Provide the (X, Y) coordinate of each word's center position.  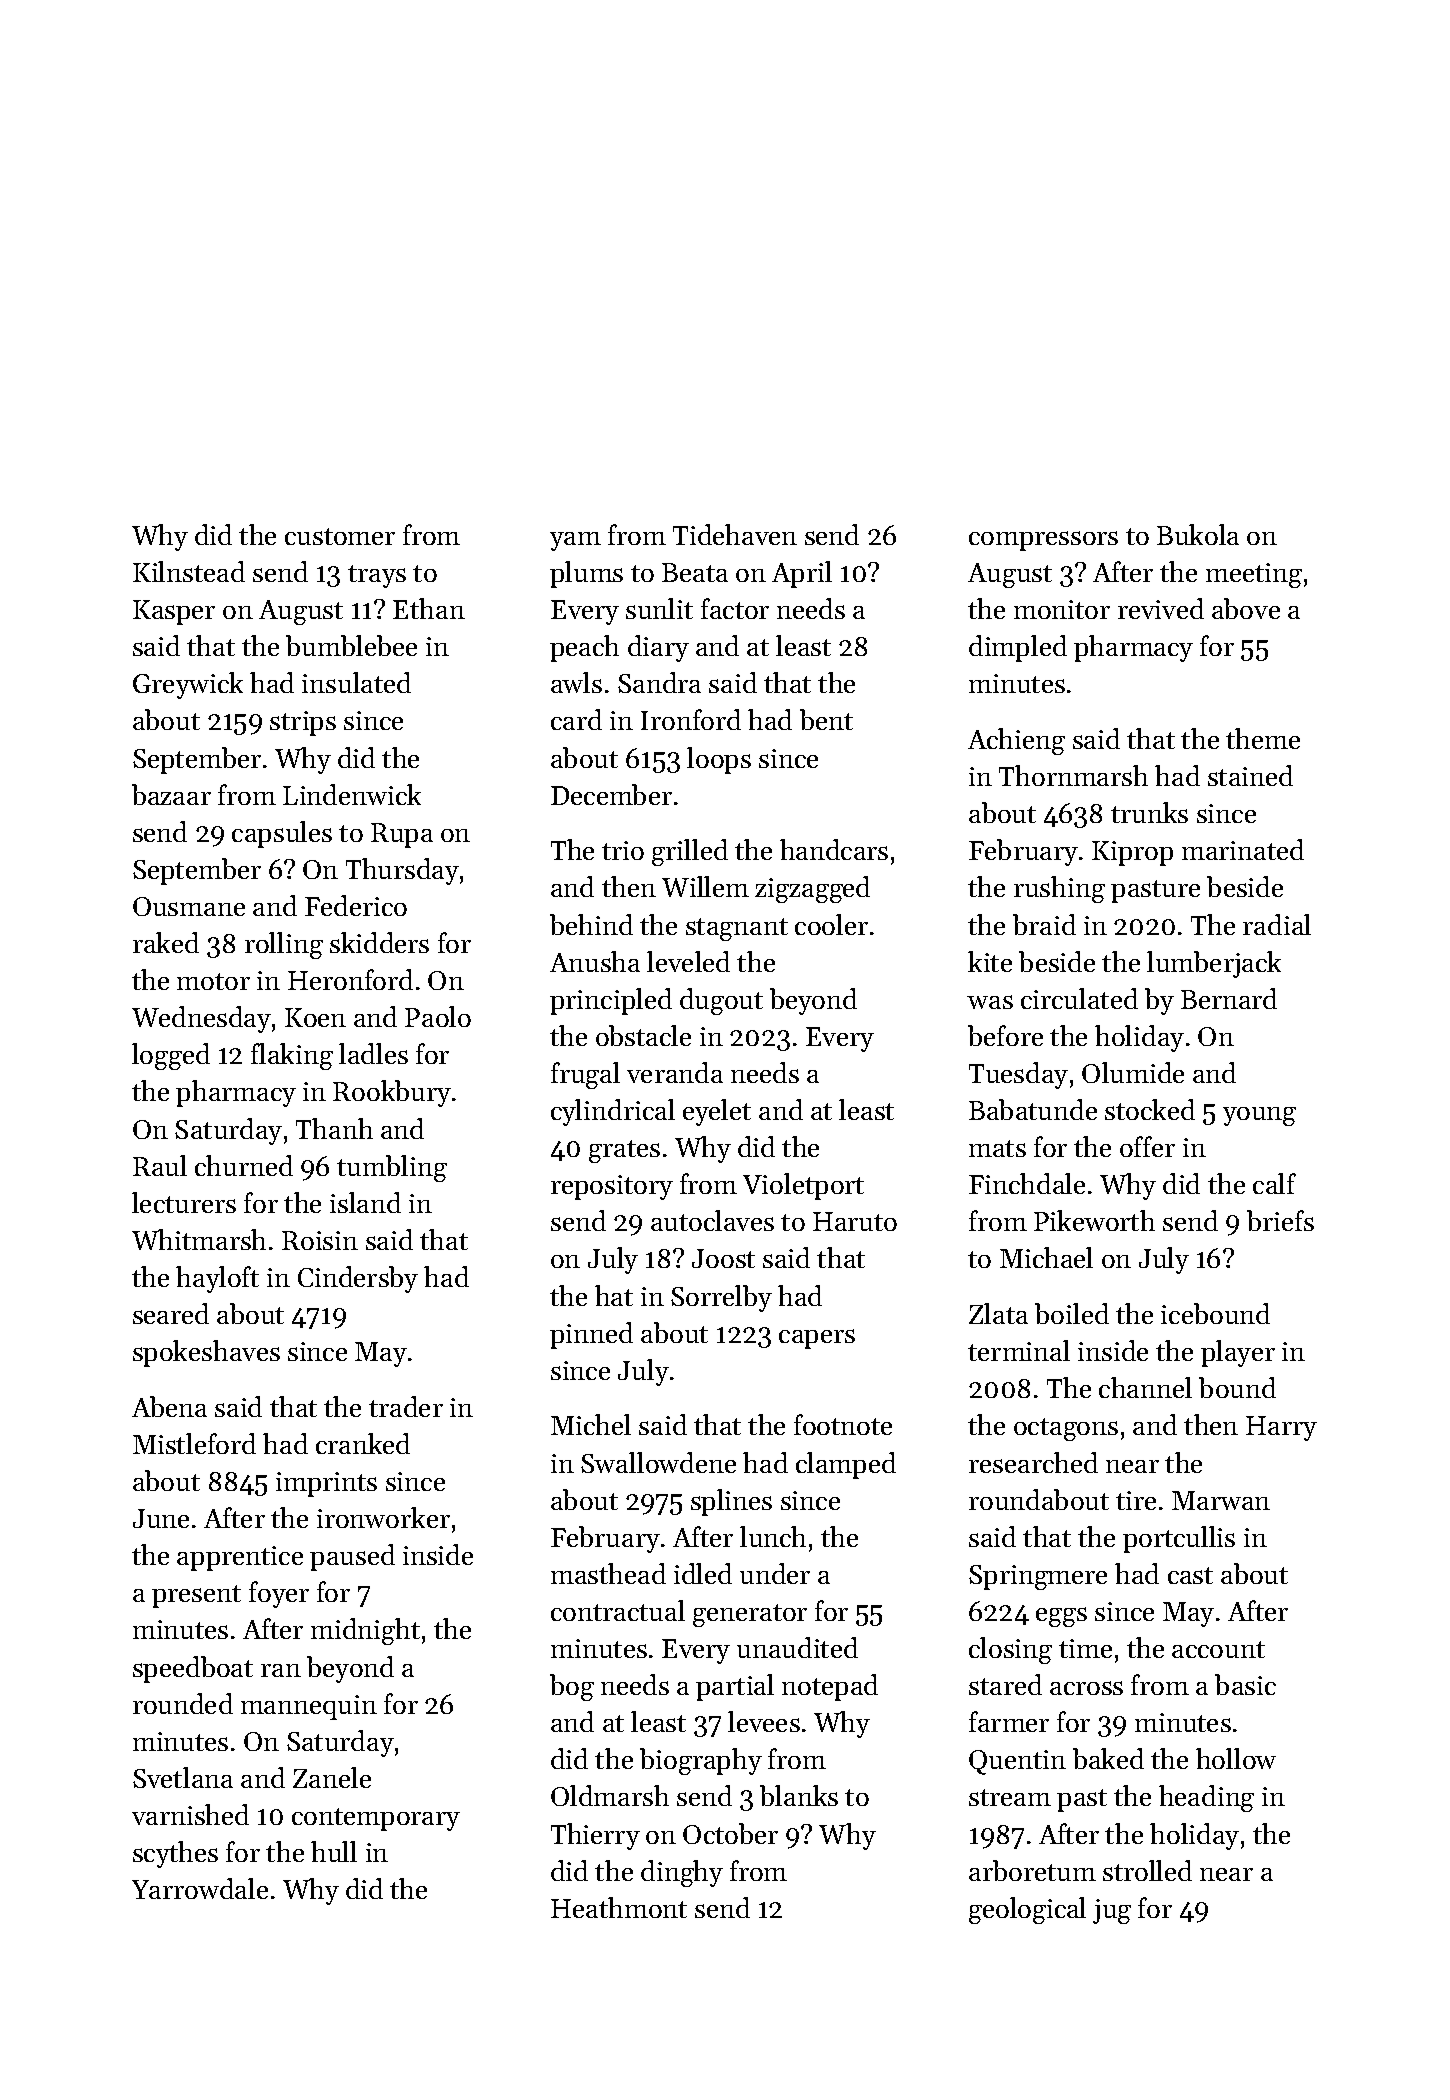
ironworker (383, 1517)
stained (1250, 775)
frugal (585, 1075)
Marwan (1221, 1500)
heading (1206, 1798)
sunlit (659, 608)
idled (703, 1573)
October (730, 1833)
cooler (831, 924)
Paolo (438, 1016)
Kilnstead (189, 571)
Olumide (1133, 1072)
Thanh (334, 1128)
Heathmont (619, 1907)
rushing (1059, 889)
